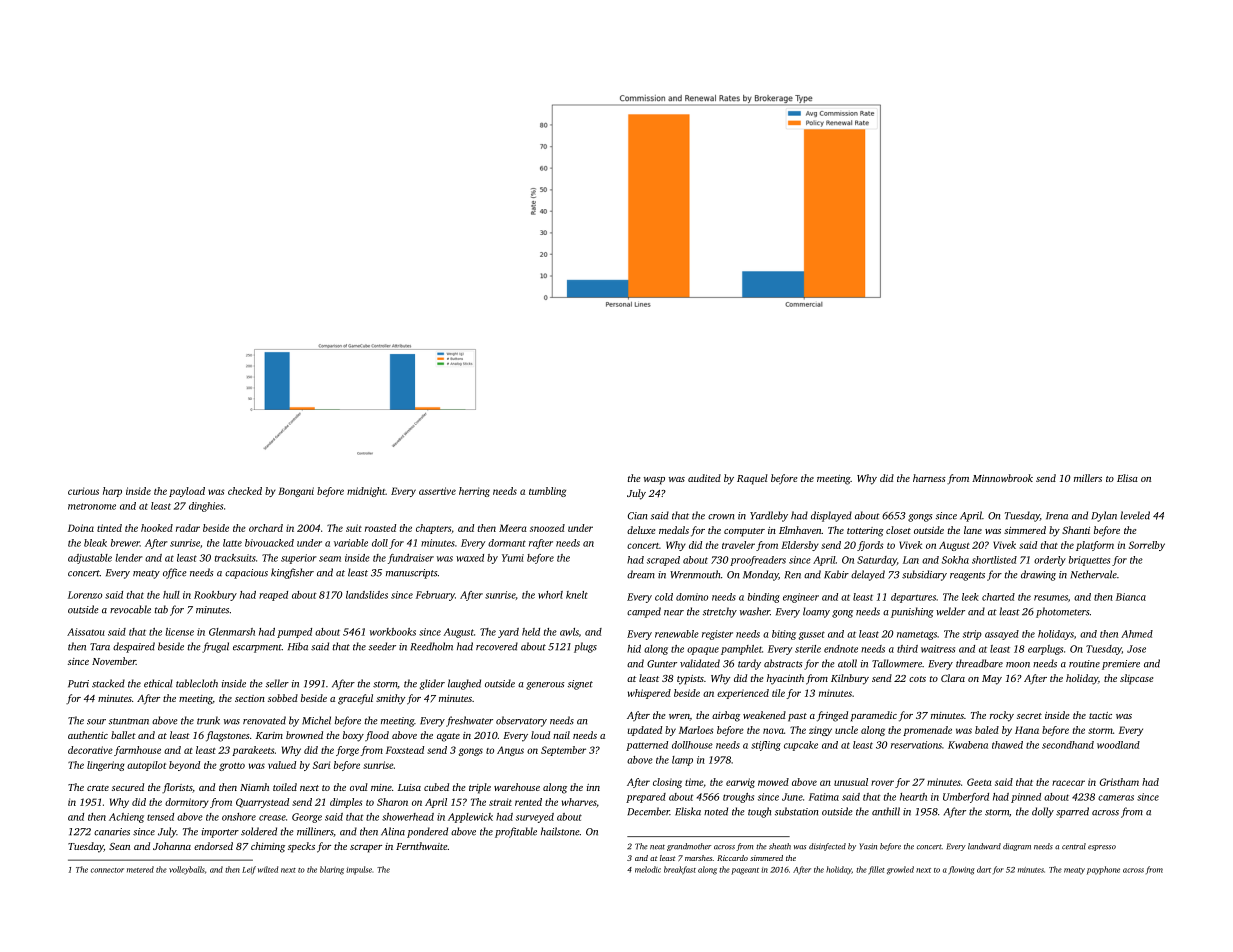 The width and height of the screenshot is (1233, 952). I want to click on lamp, so click(682, 761).
